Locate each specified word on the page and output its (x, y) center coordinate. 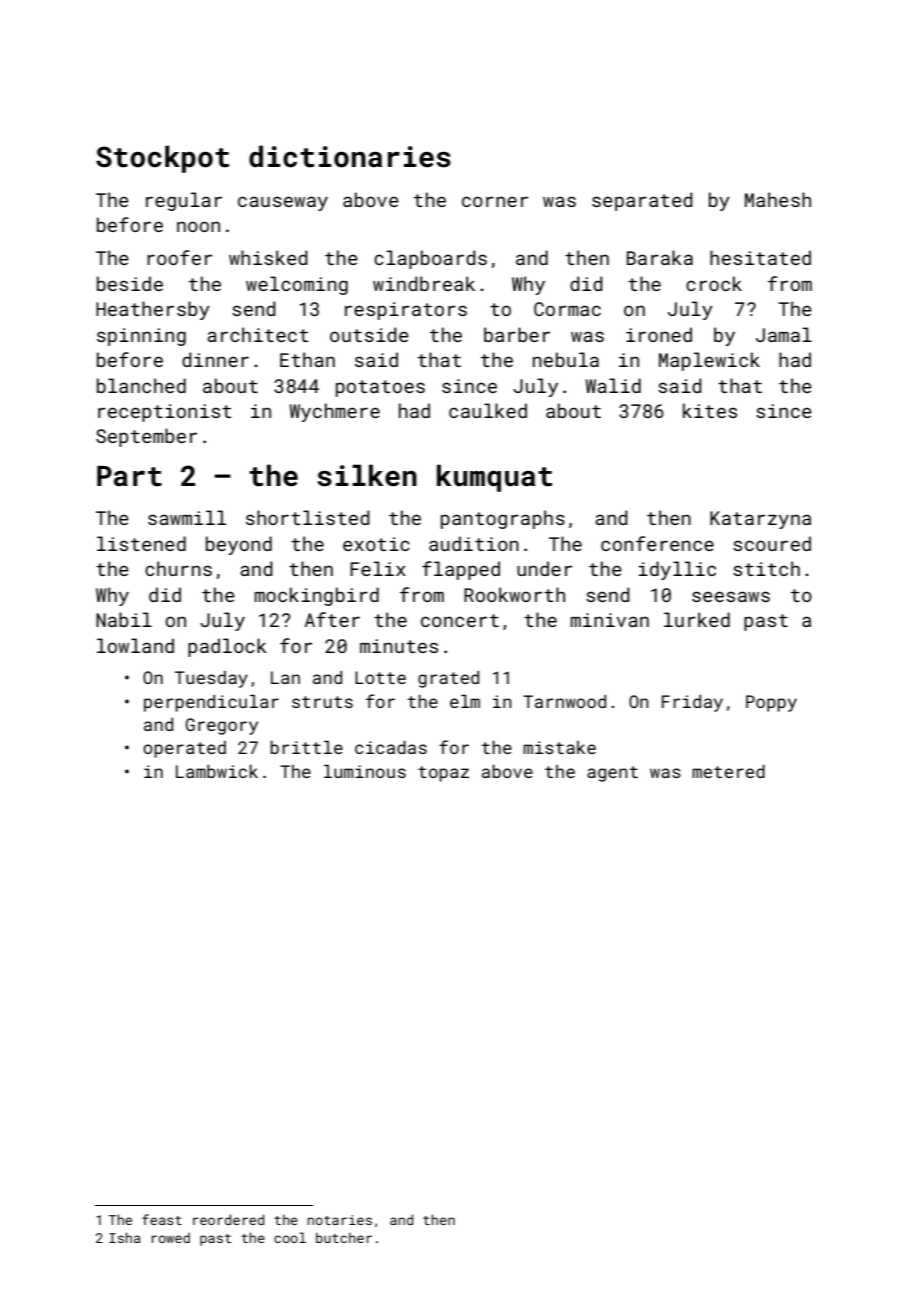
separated (642, 201)
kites (710, 410)
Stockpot (162, 159)
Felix (378, 568)
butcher (344, 1237)
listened (141, 543)
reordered (228, 1219)
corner (495, 201)
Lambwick (217, 771)
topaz (443, 774)
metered (728, 771)
